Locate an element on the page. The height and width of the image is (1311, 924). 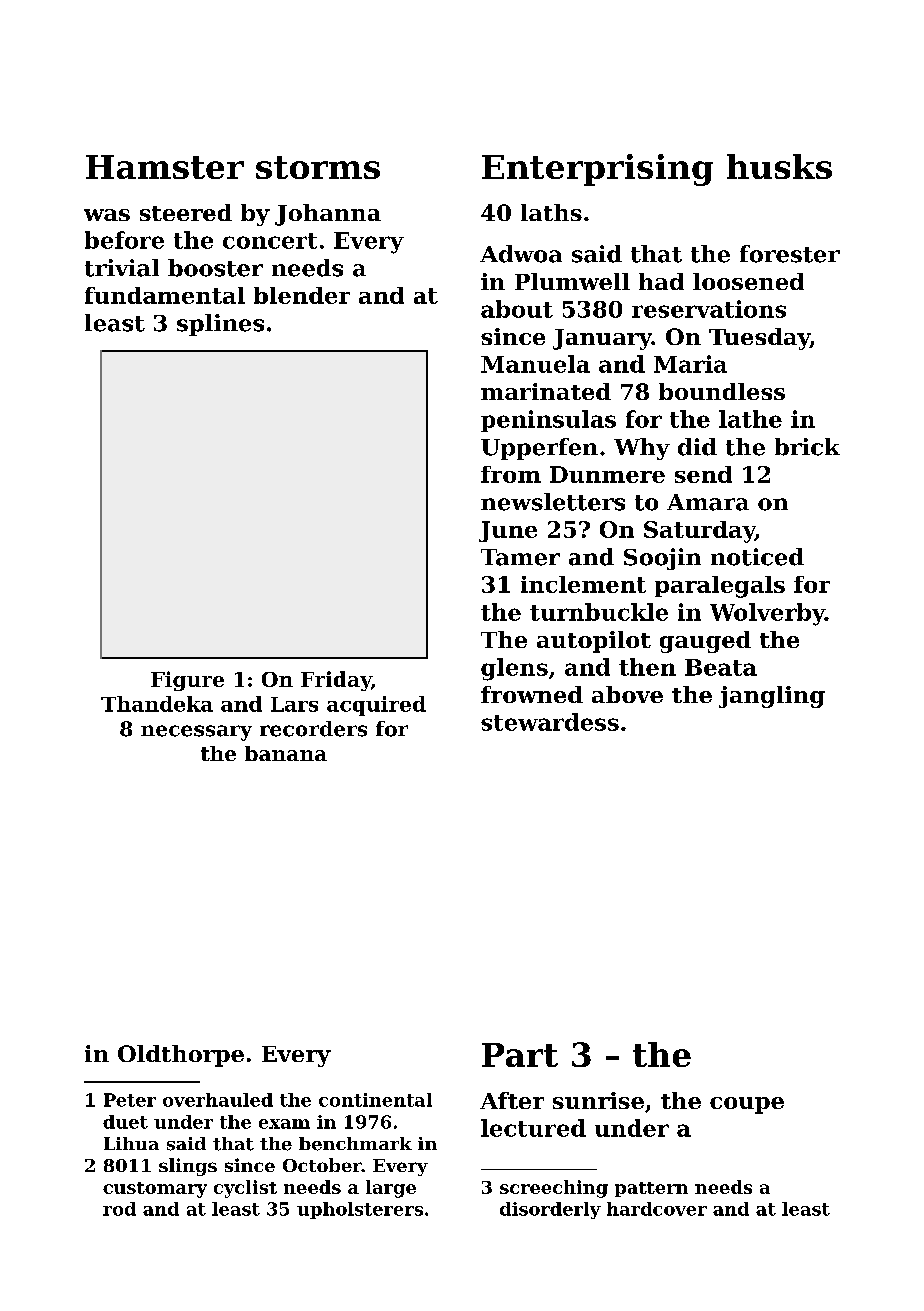
noticed is located at coordinates (757, 557).
